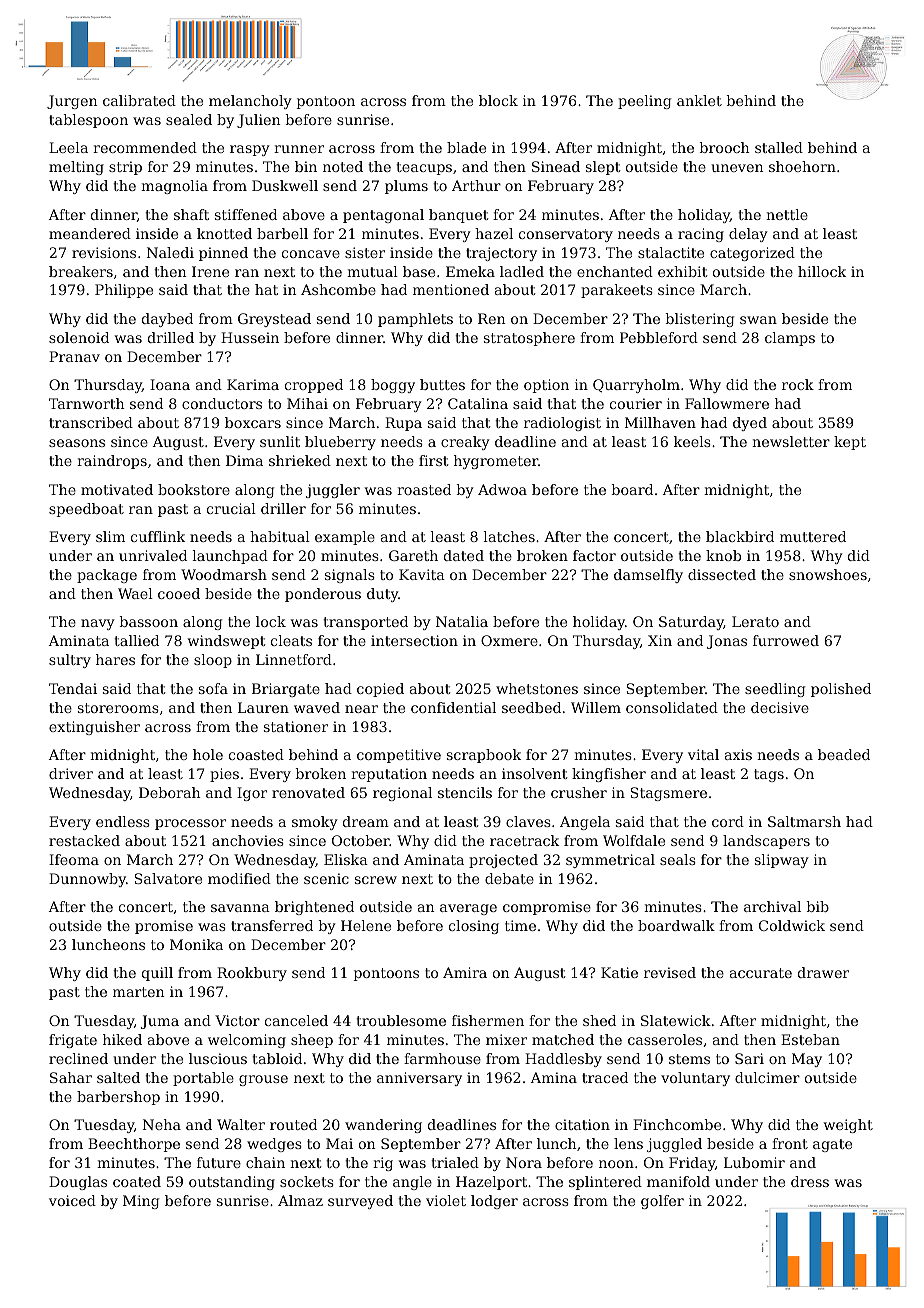 The width and height of the page is (924, 1308). What do you see at coordinates (787, 214) in the page?
I see `nettle` at bounding box center [787, 214].
